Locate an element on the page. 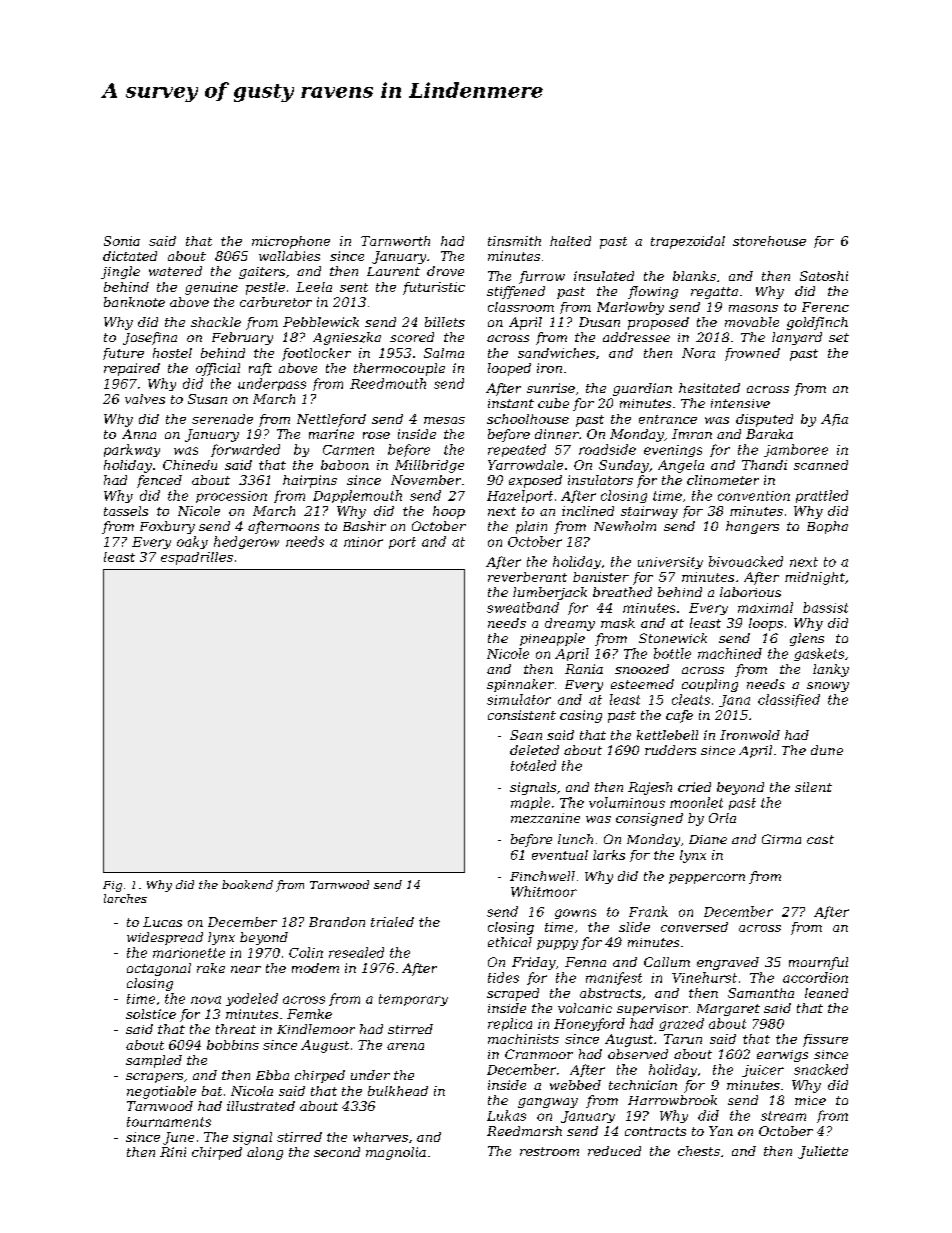 The image size is (952, 1233). espadrilles is located at coordinates (197, 558).
